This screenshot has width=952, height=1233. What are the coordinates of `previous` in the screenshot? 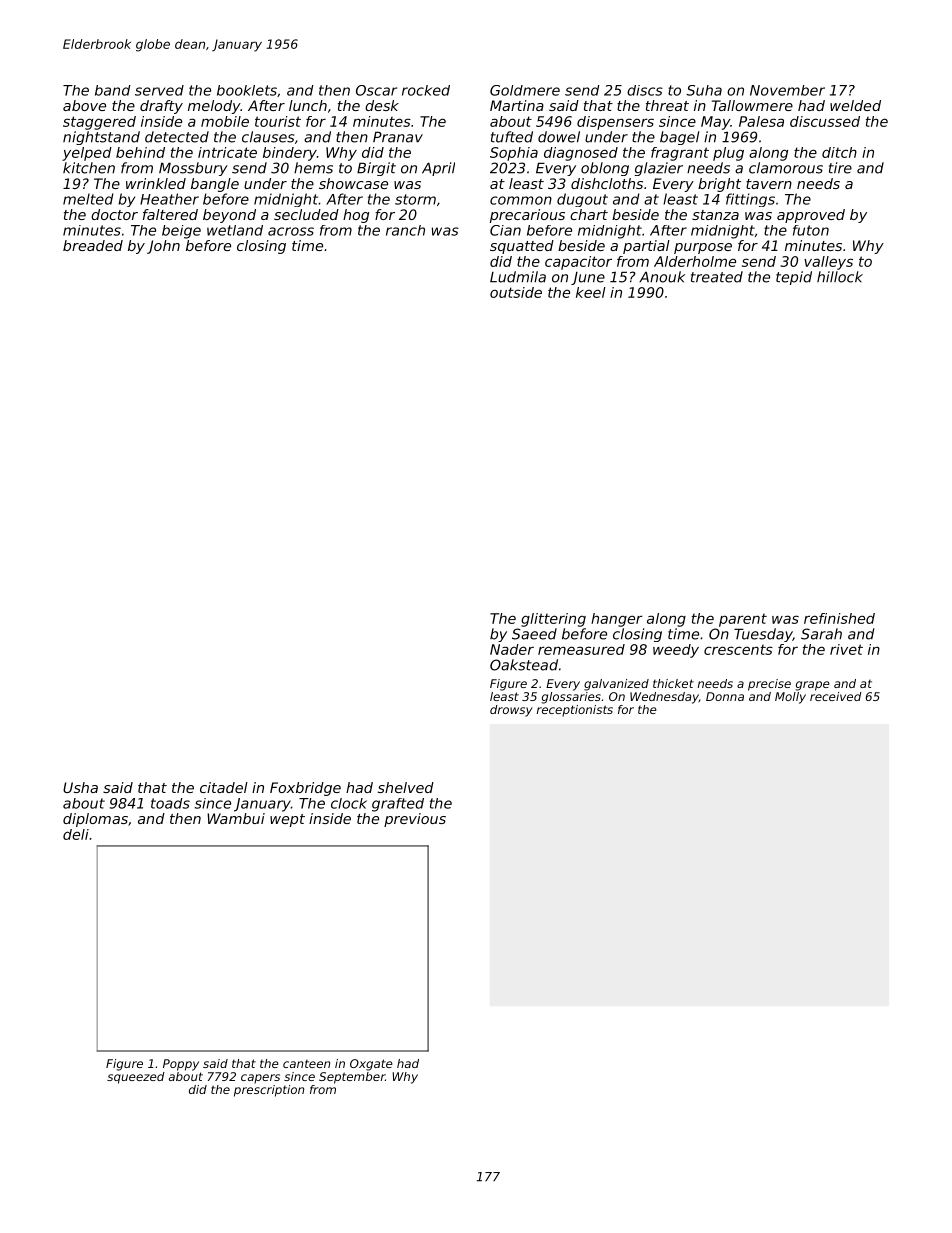 It's located at (415, 820).
